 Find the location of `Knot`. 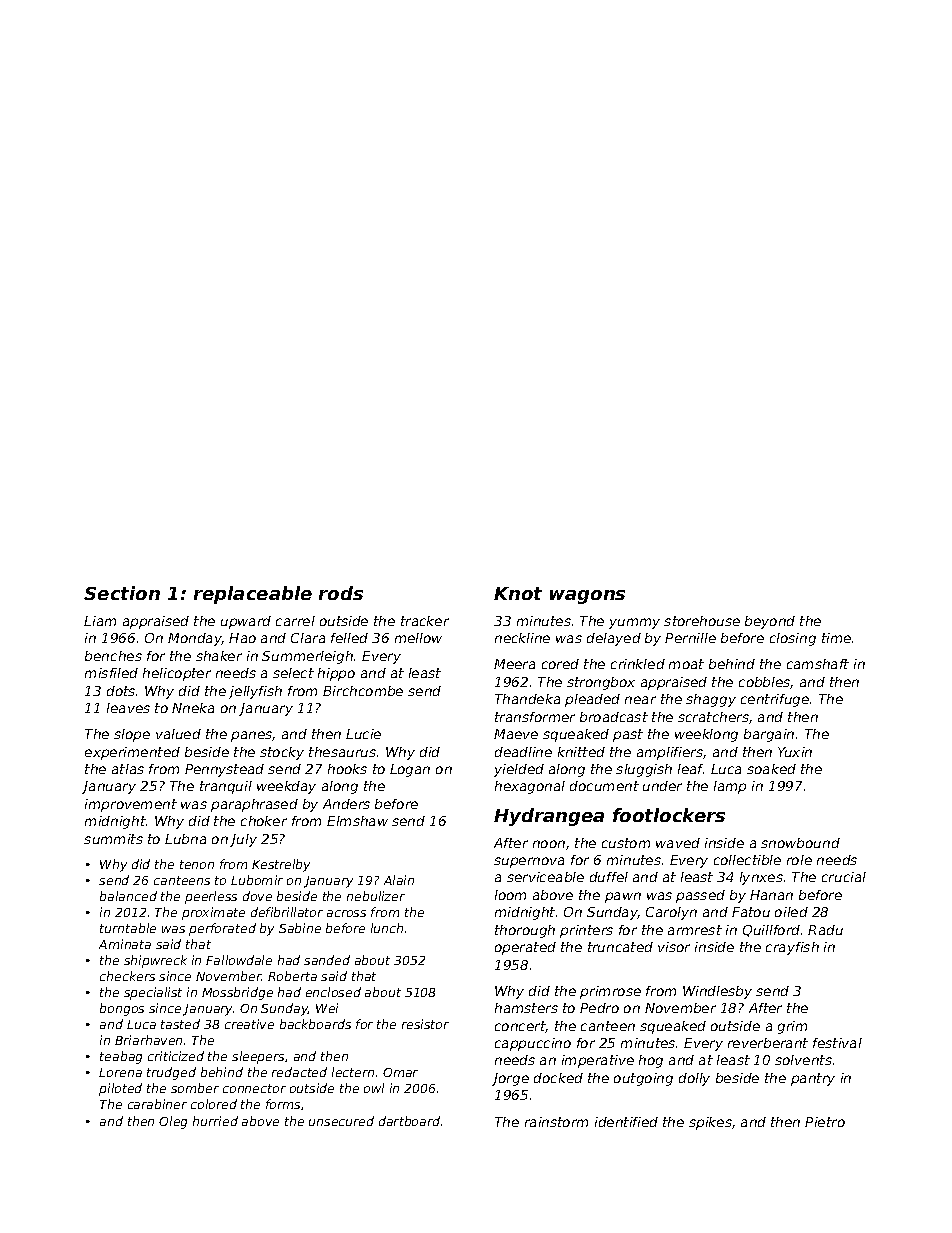

Knot is located at coordinates (518, 593).
